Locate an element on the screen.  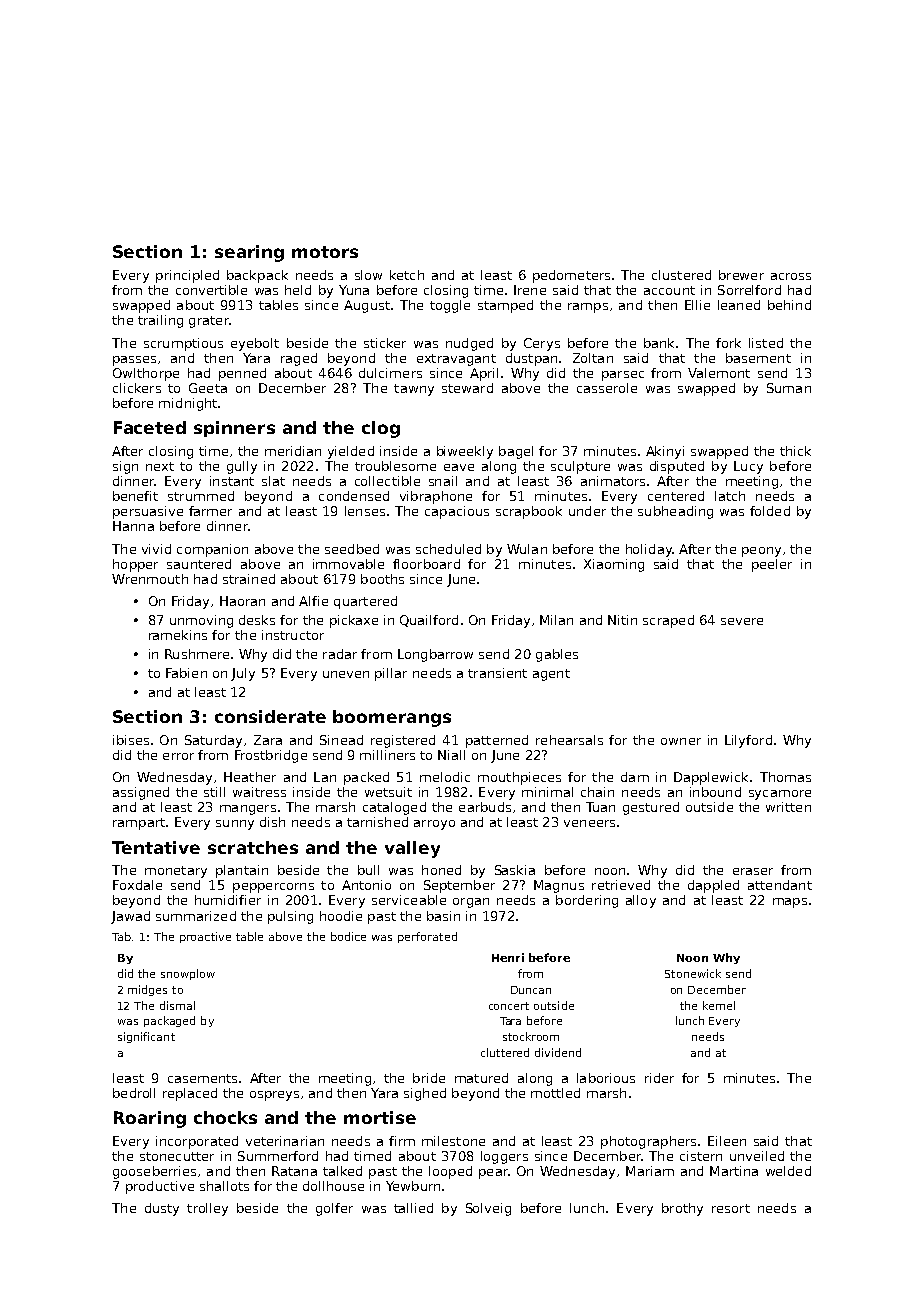
ketch is located at coordinates (407, 275).
